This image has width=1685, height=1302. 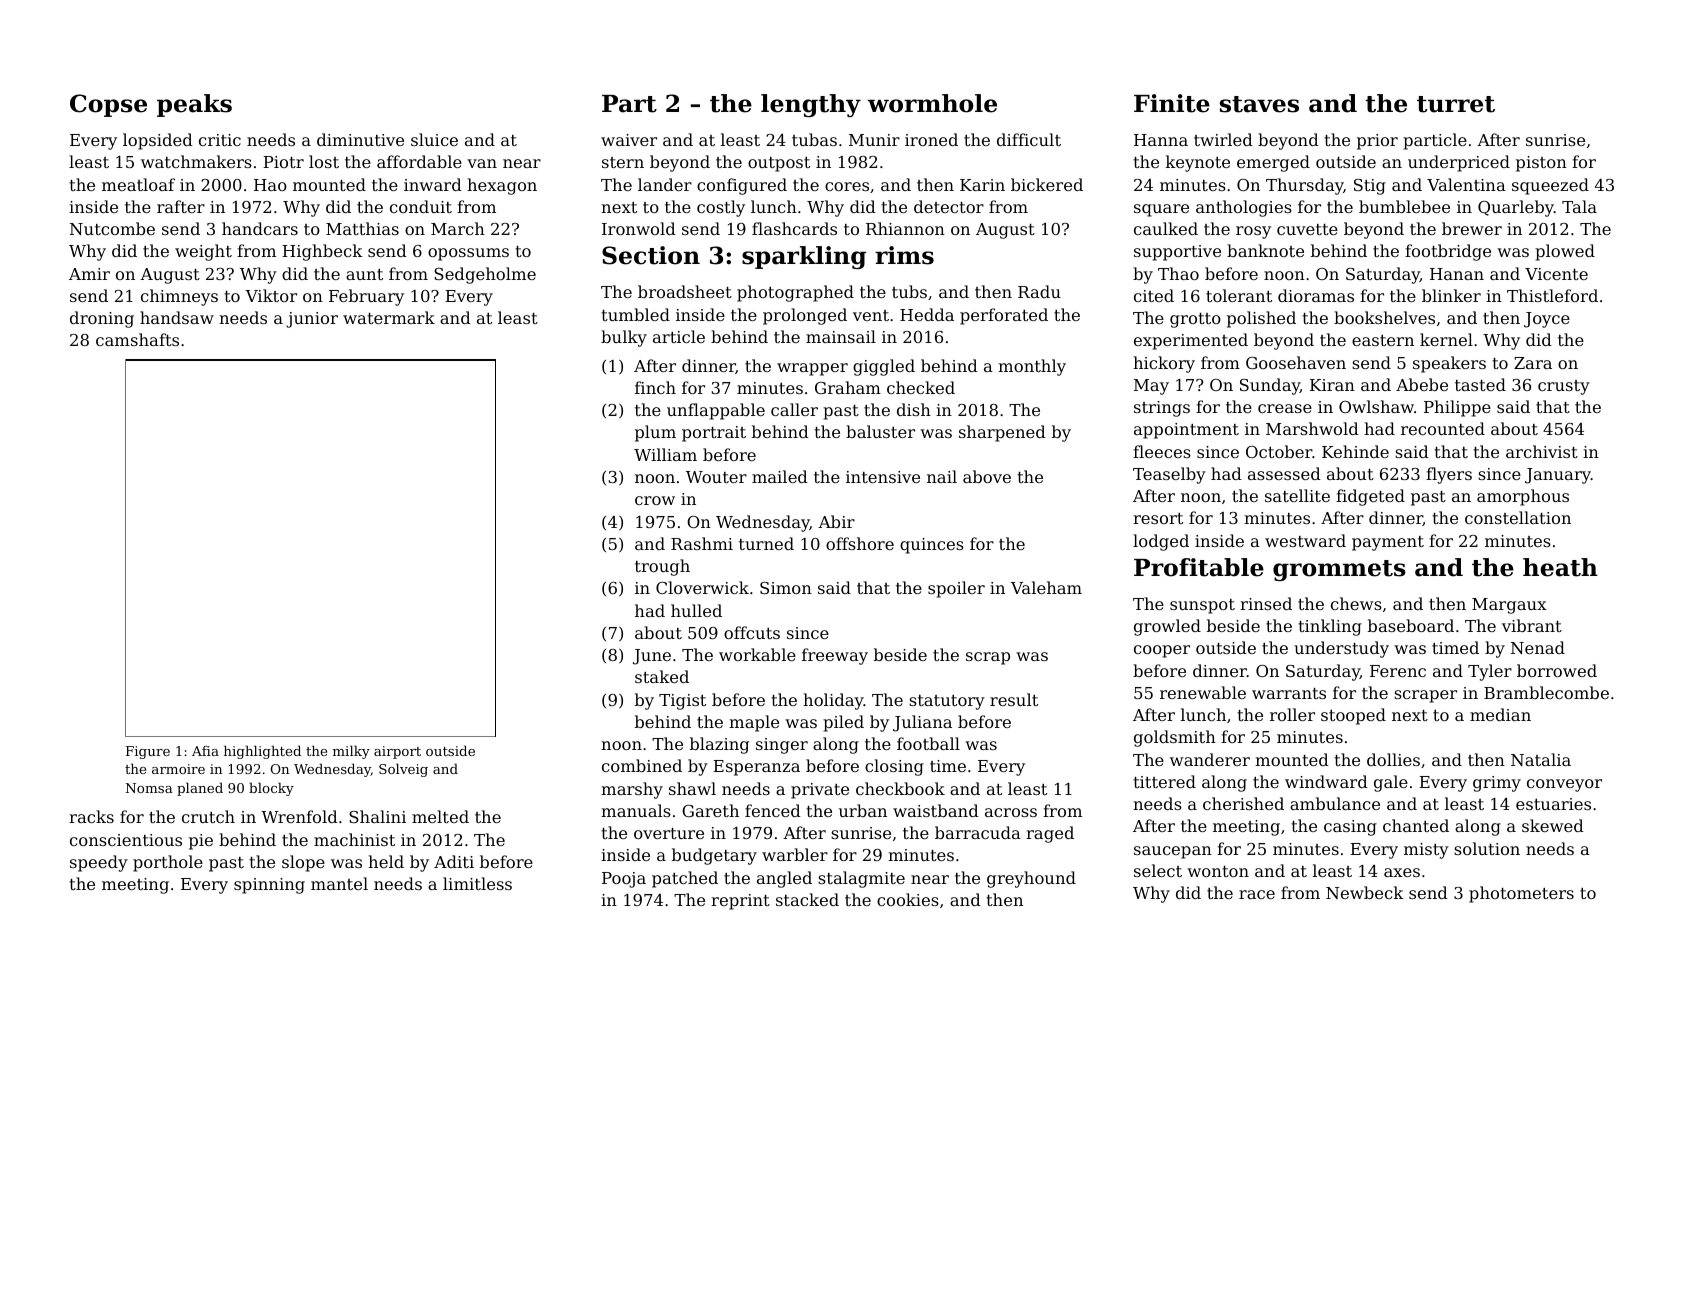 What do you see at coordinates (811, 105) in the image?
I see `lengthy` at bounding box center [811, 105].
